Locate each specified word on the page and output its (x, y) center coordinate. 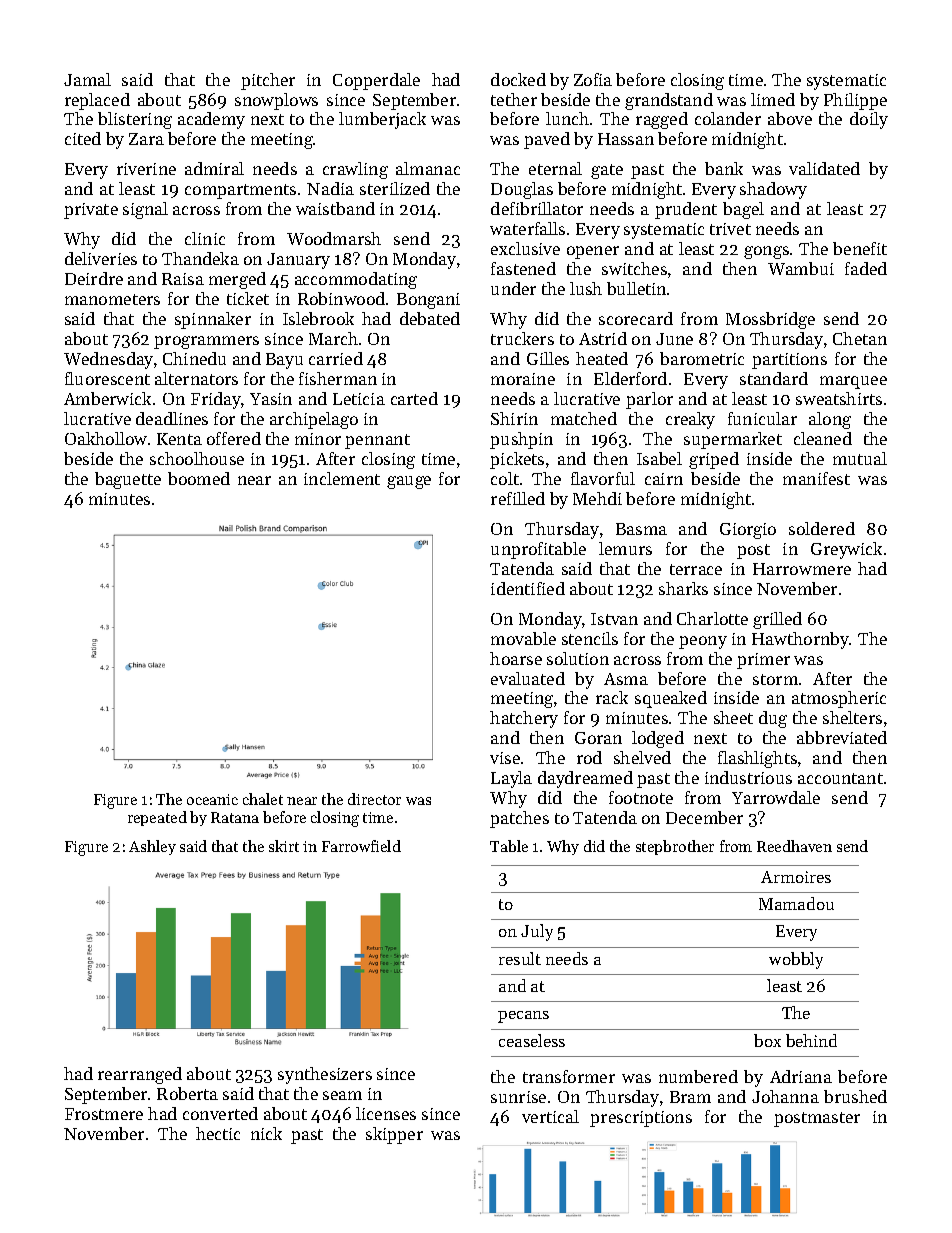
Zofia (593, 79)
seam (342, 1095)
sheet (733, 717)
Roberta (187, 1093)
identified (528, 588)
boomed (199, 478)
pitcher (268, 81)
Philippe (855, 101)
